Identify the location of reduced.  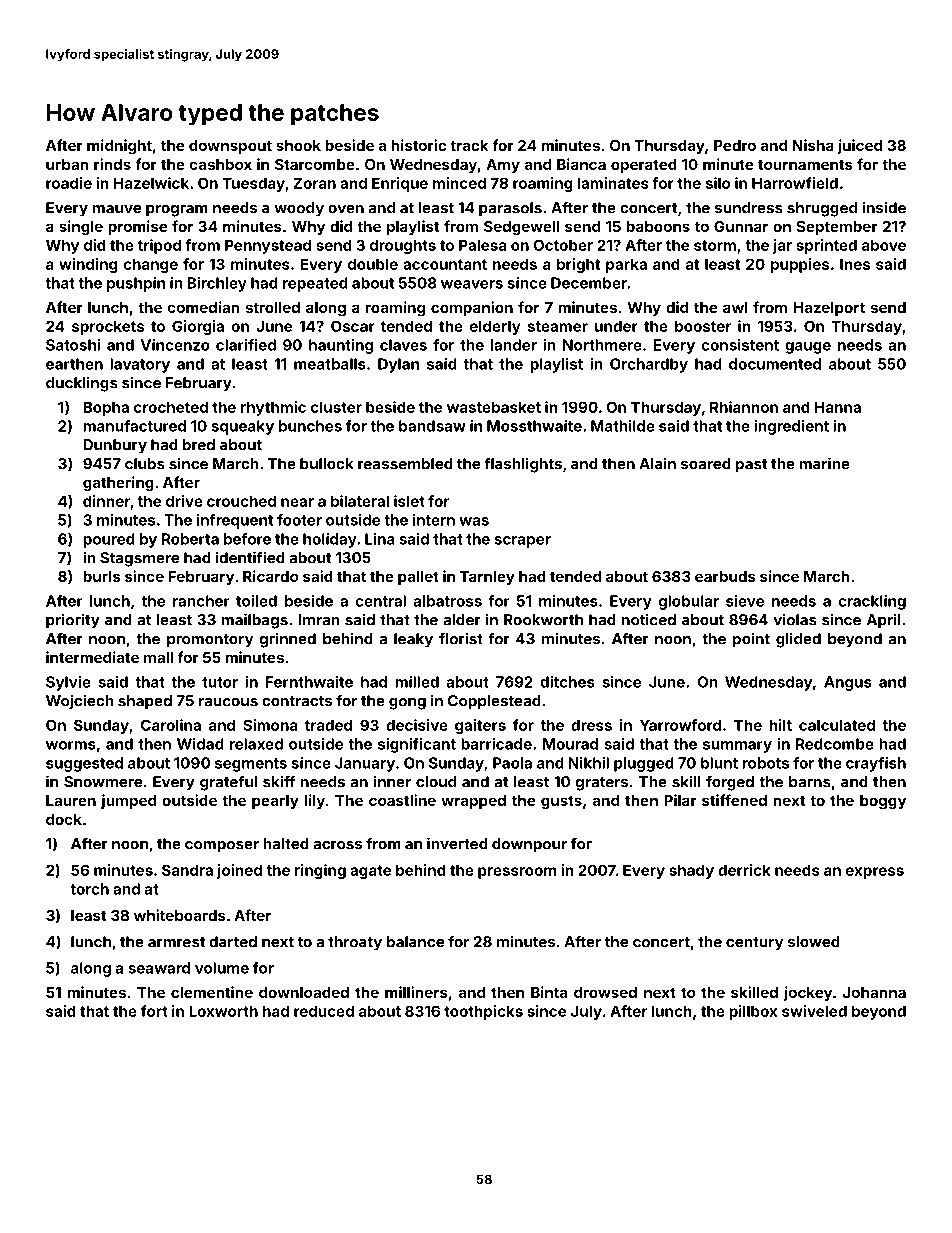
(324, 1011).
